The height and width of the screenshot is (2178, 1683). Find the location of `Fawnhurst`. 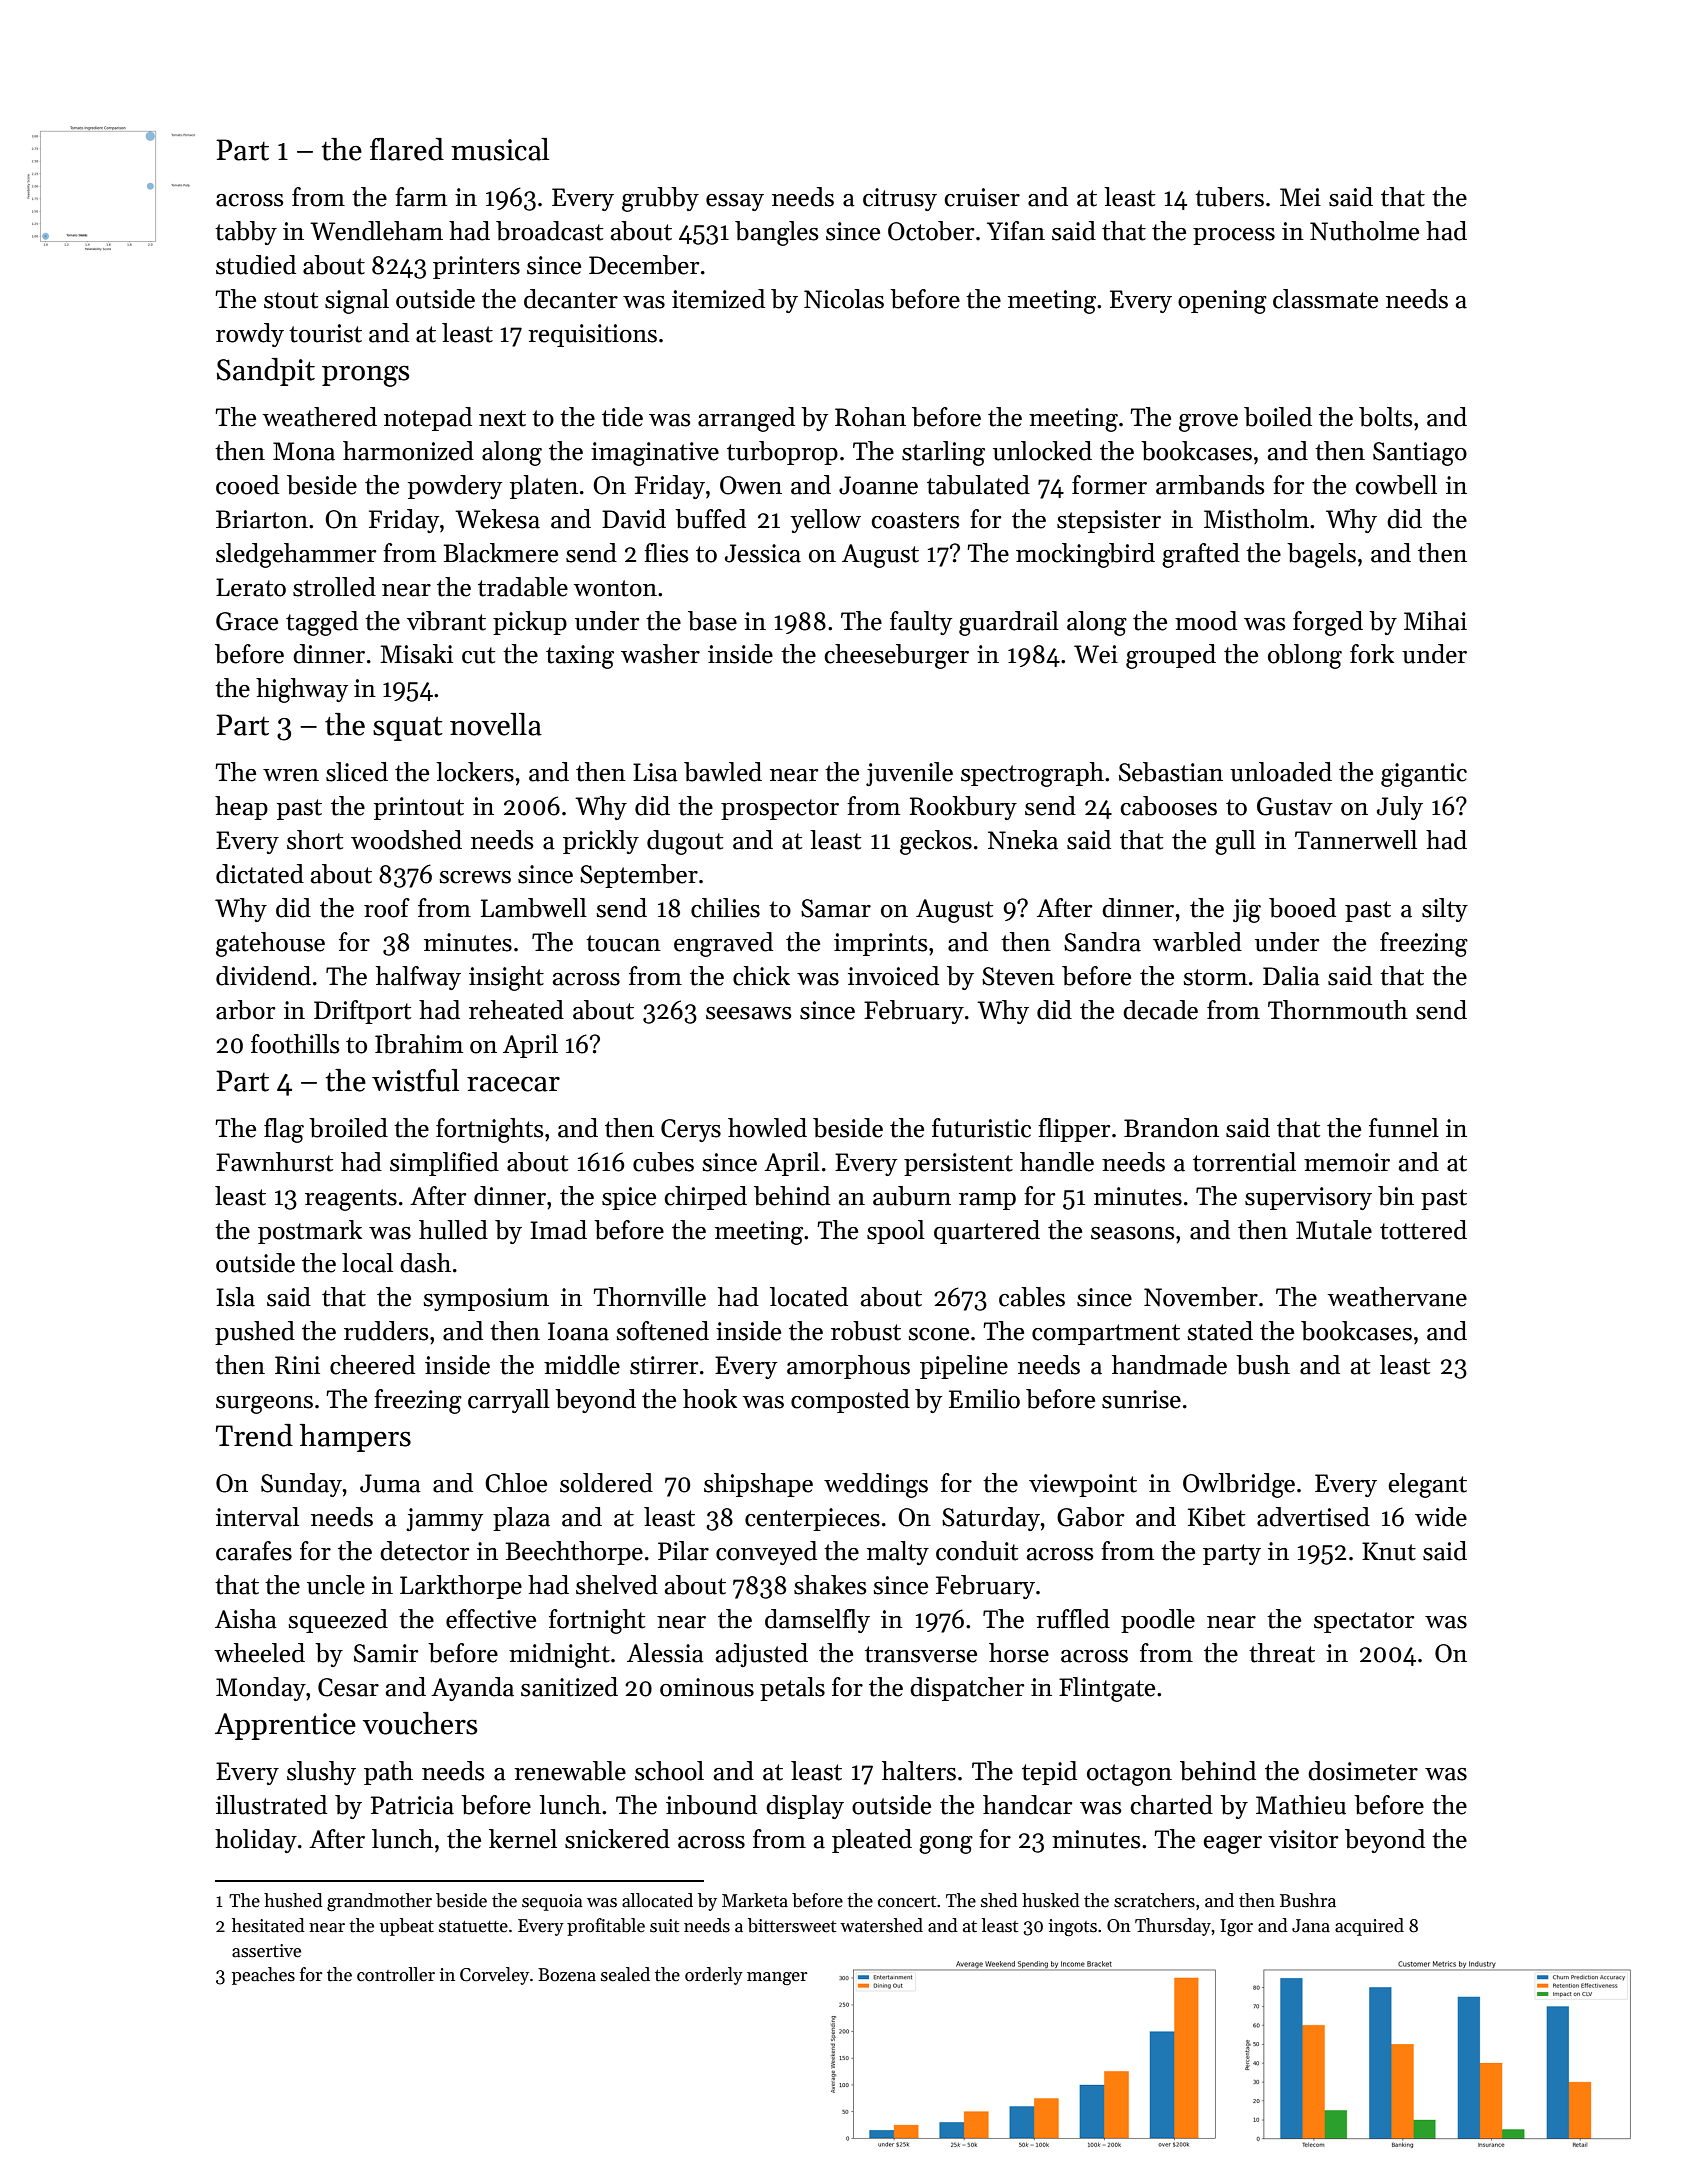

Fawnhurst is located at coordinates (274, 1162).
